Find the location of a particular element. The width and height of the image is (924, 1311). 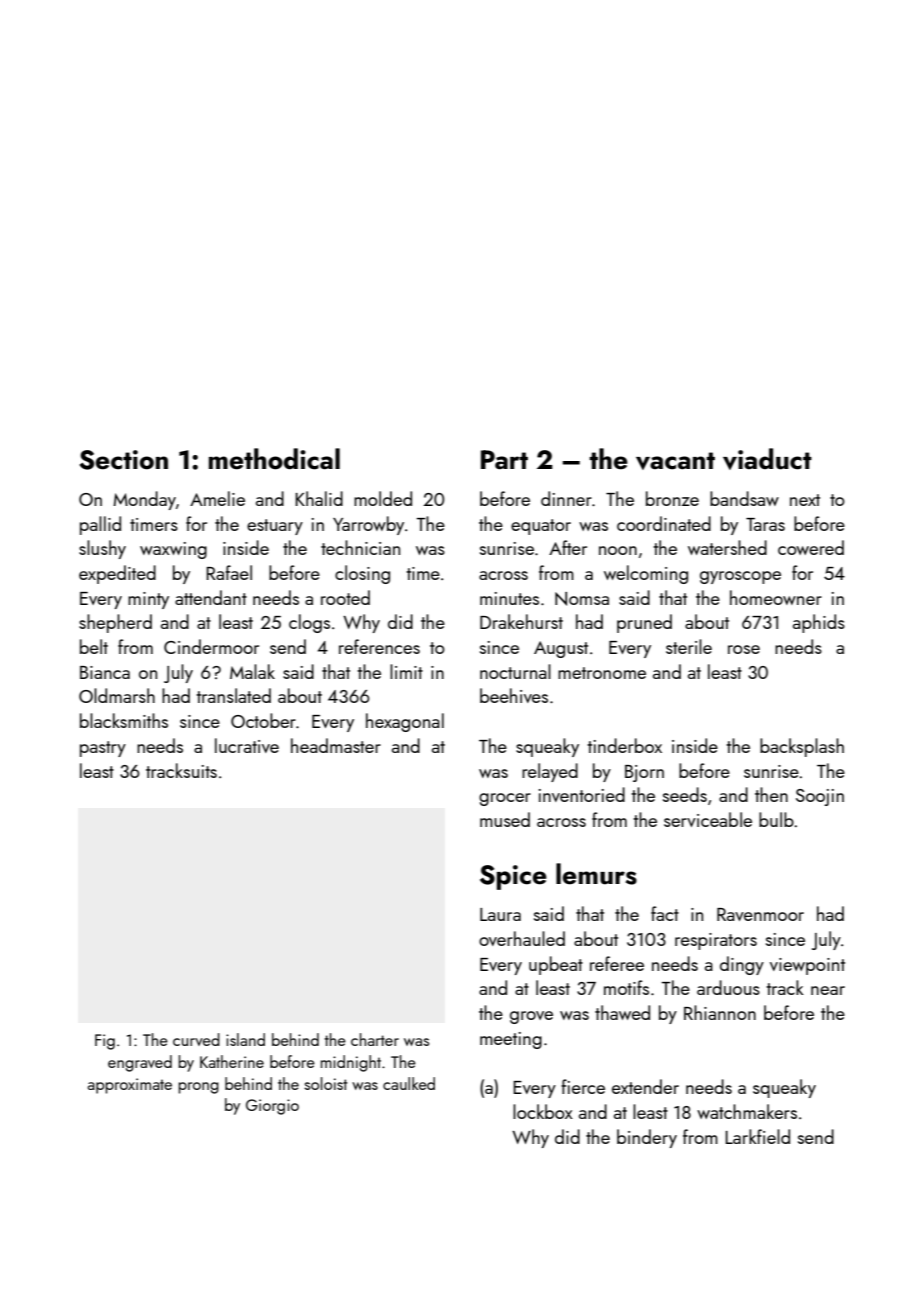

meeting is located at coordinates (511, 1040).
